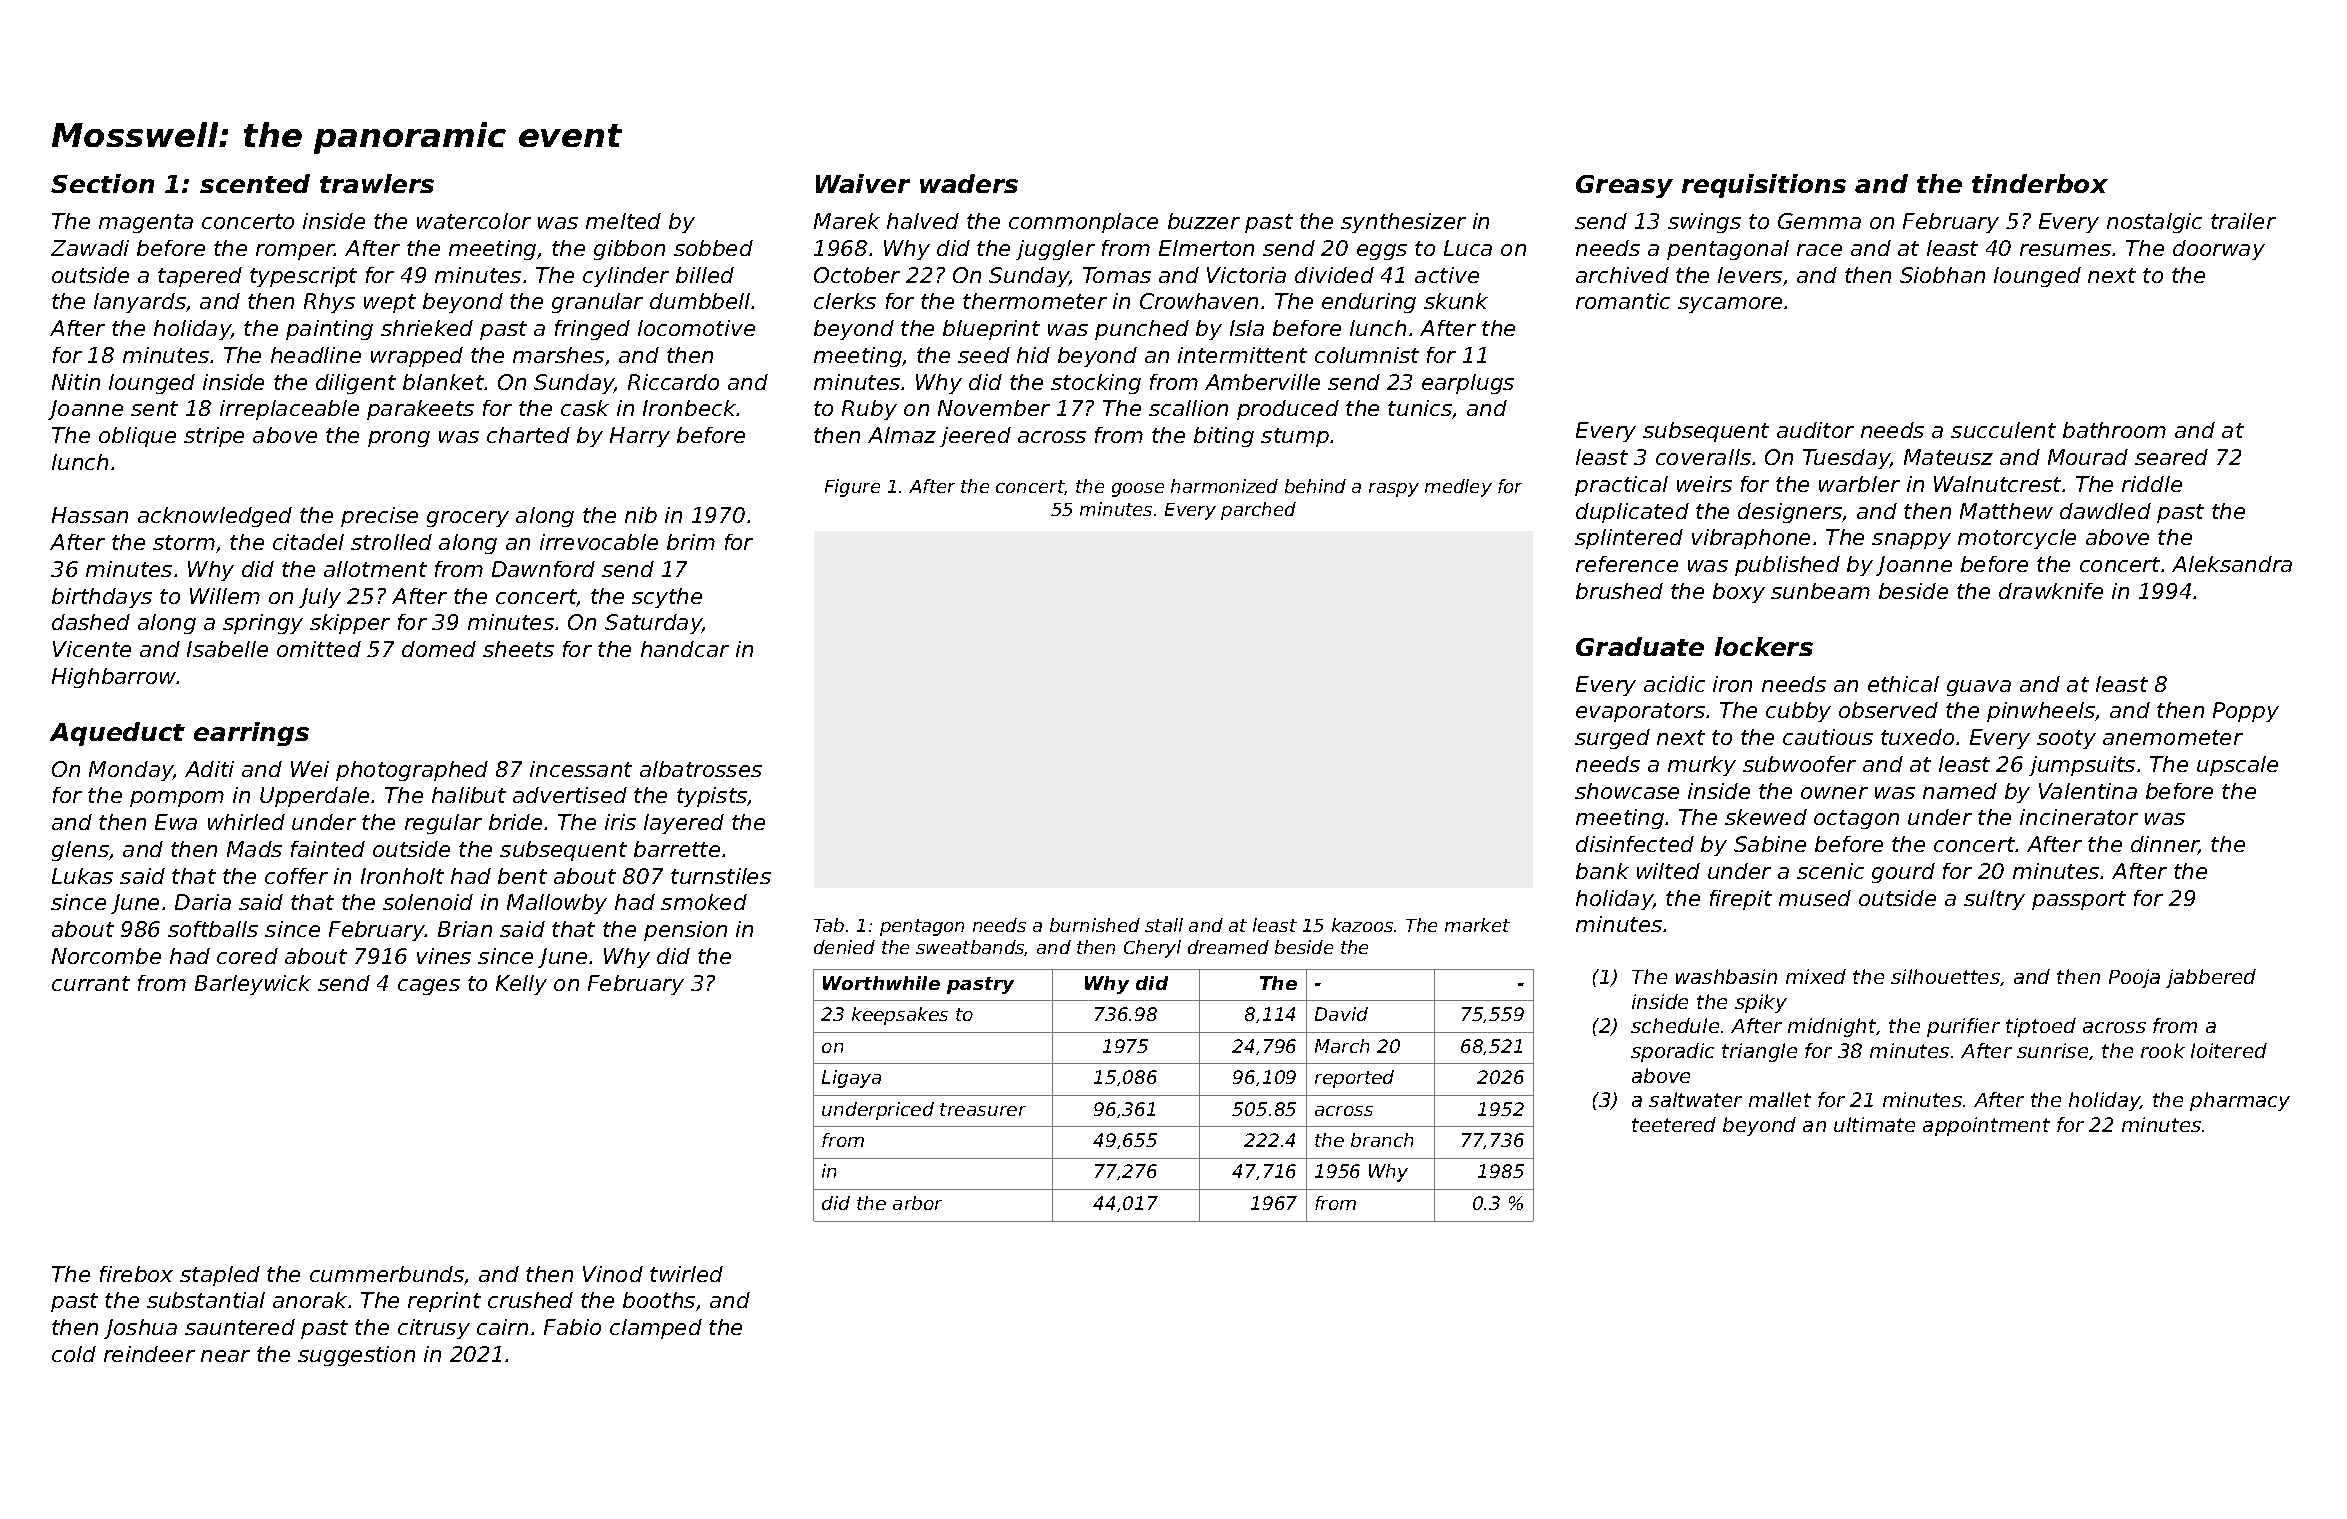 This screenshot has width=2347, height=1519. Describe the element at coordinates (387, 1274) in the screenshot. I see `cummerbunds` at that location.
